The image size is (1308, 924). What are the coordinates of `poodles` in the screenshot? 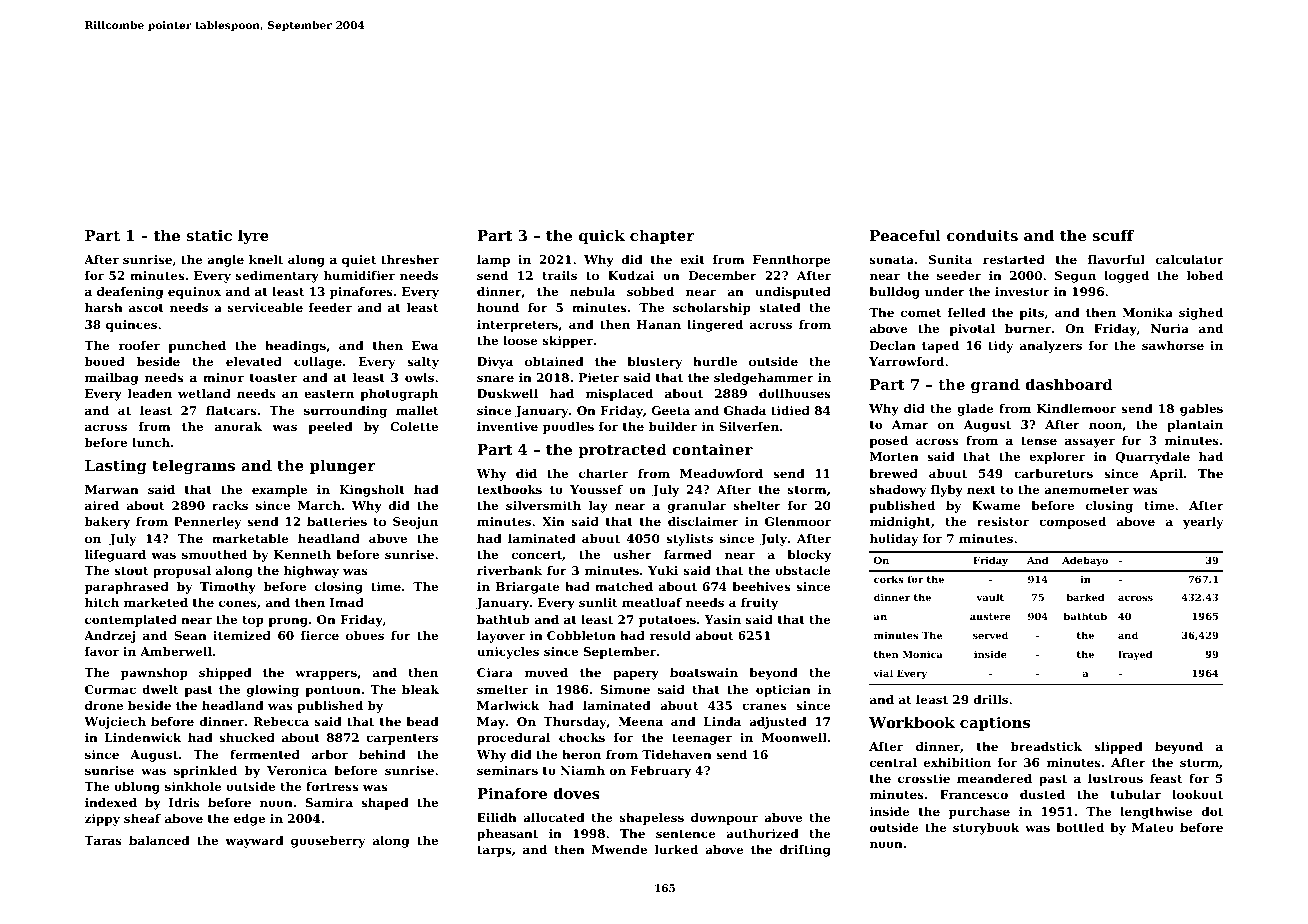 It's located at (568, 428).
